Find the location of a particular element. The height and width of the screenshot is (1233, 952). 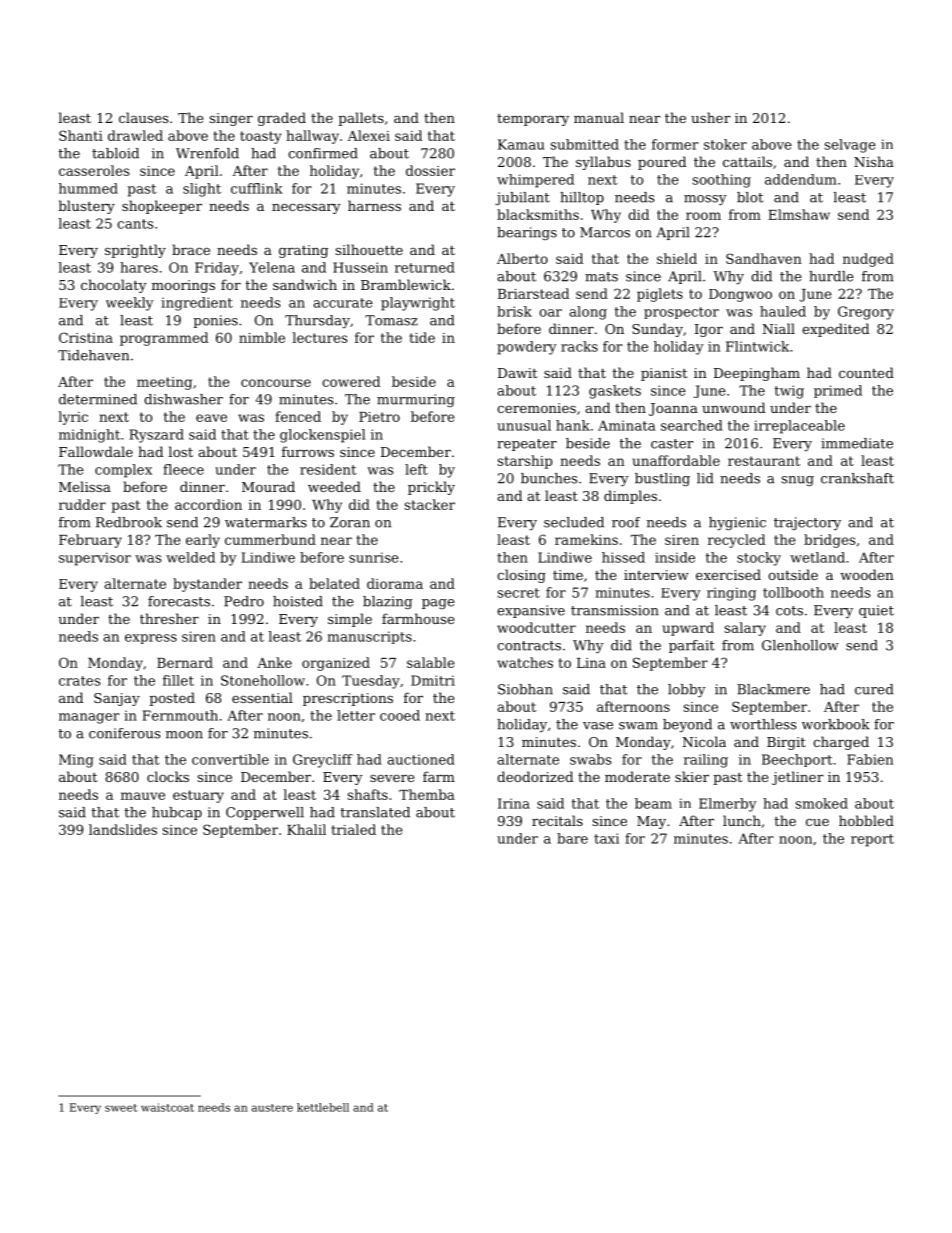

graded is located at coordinates (282, 119).
